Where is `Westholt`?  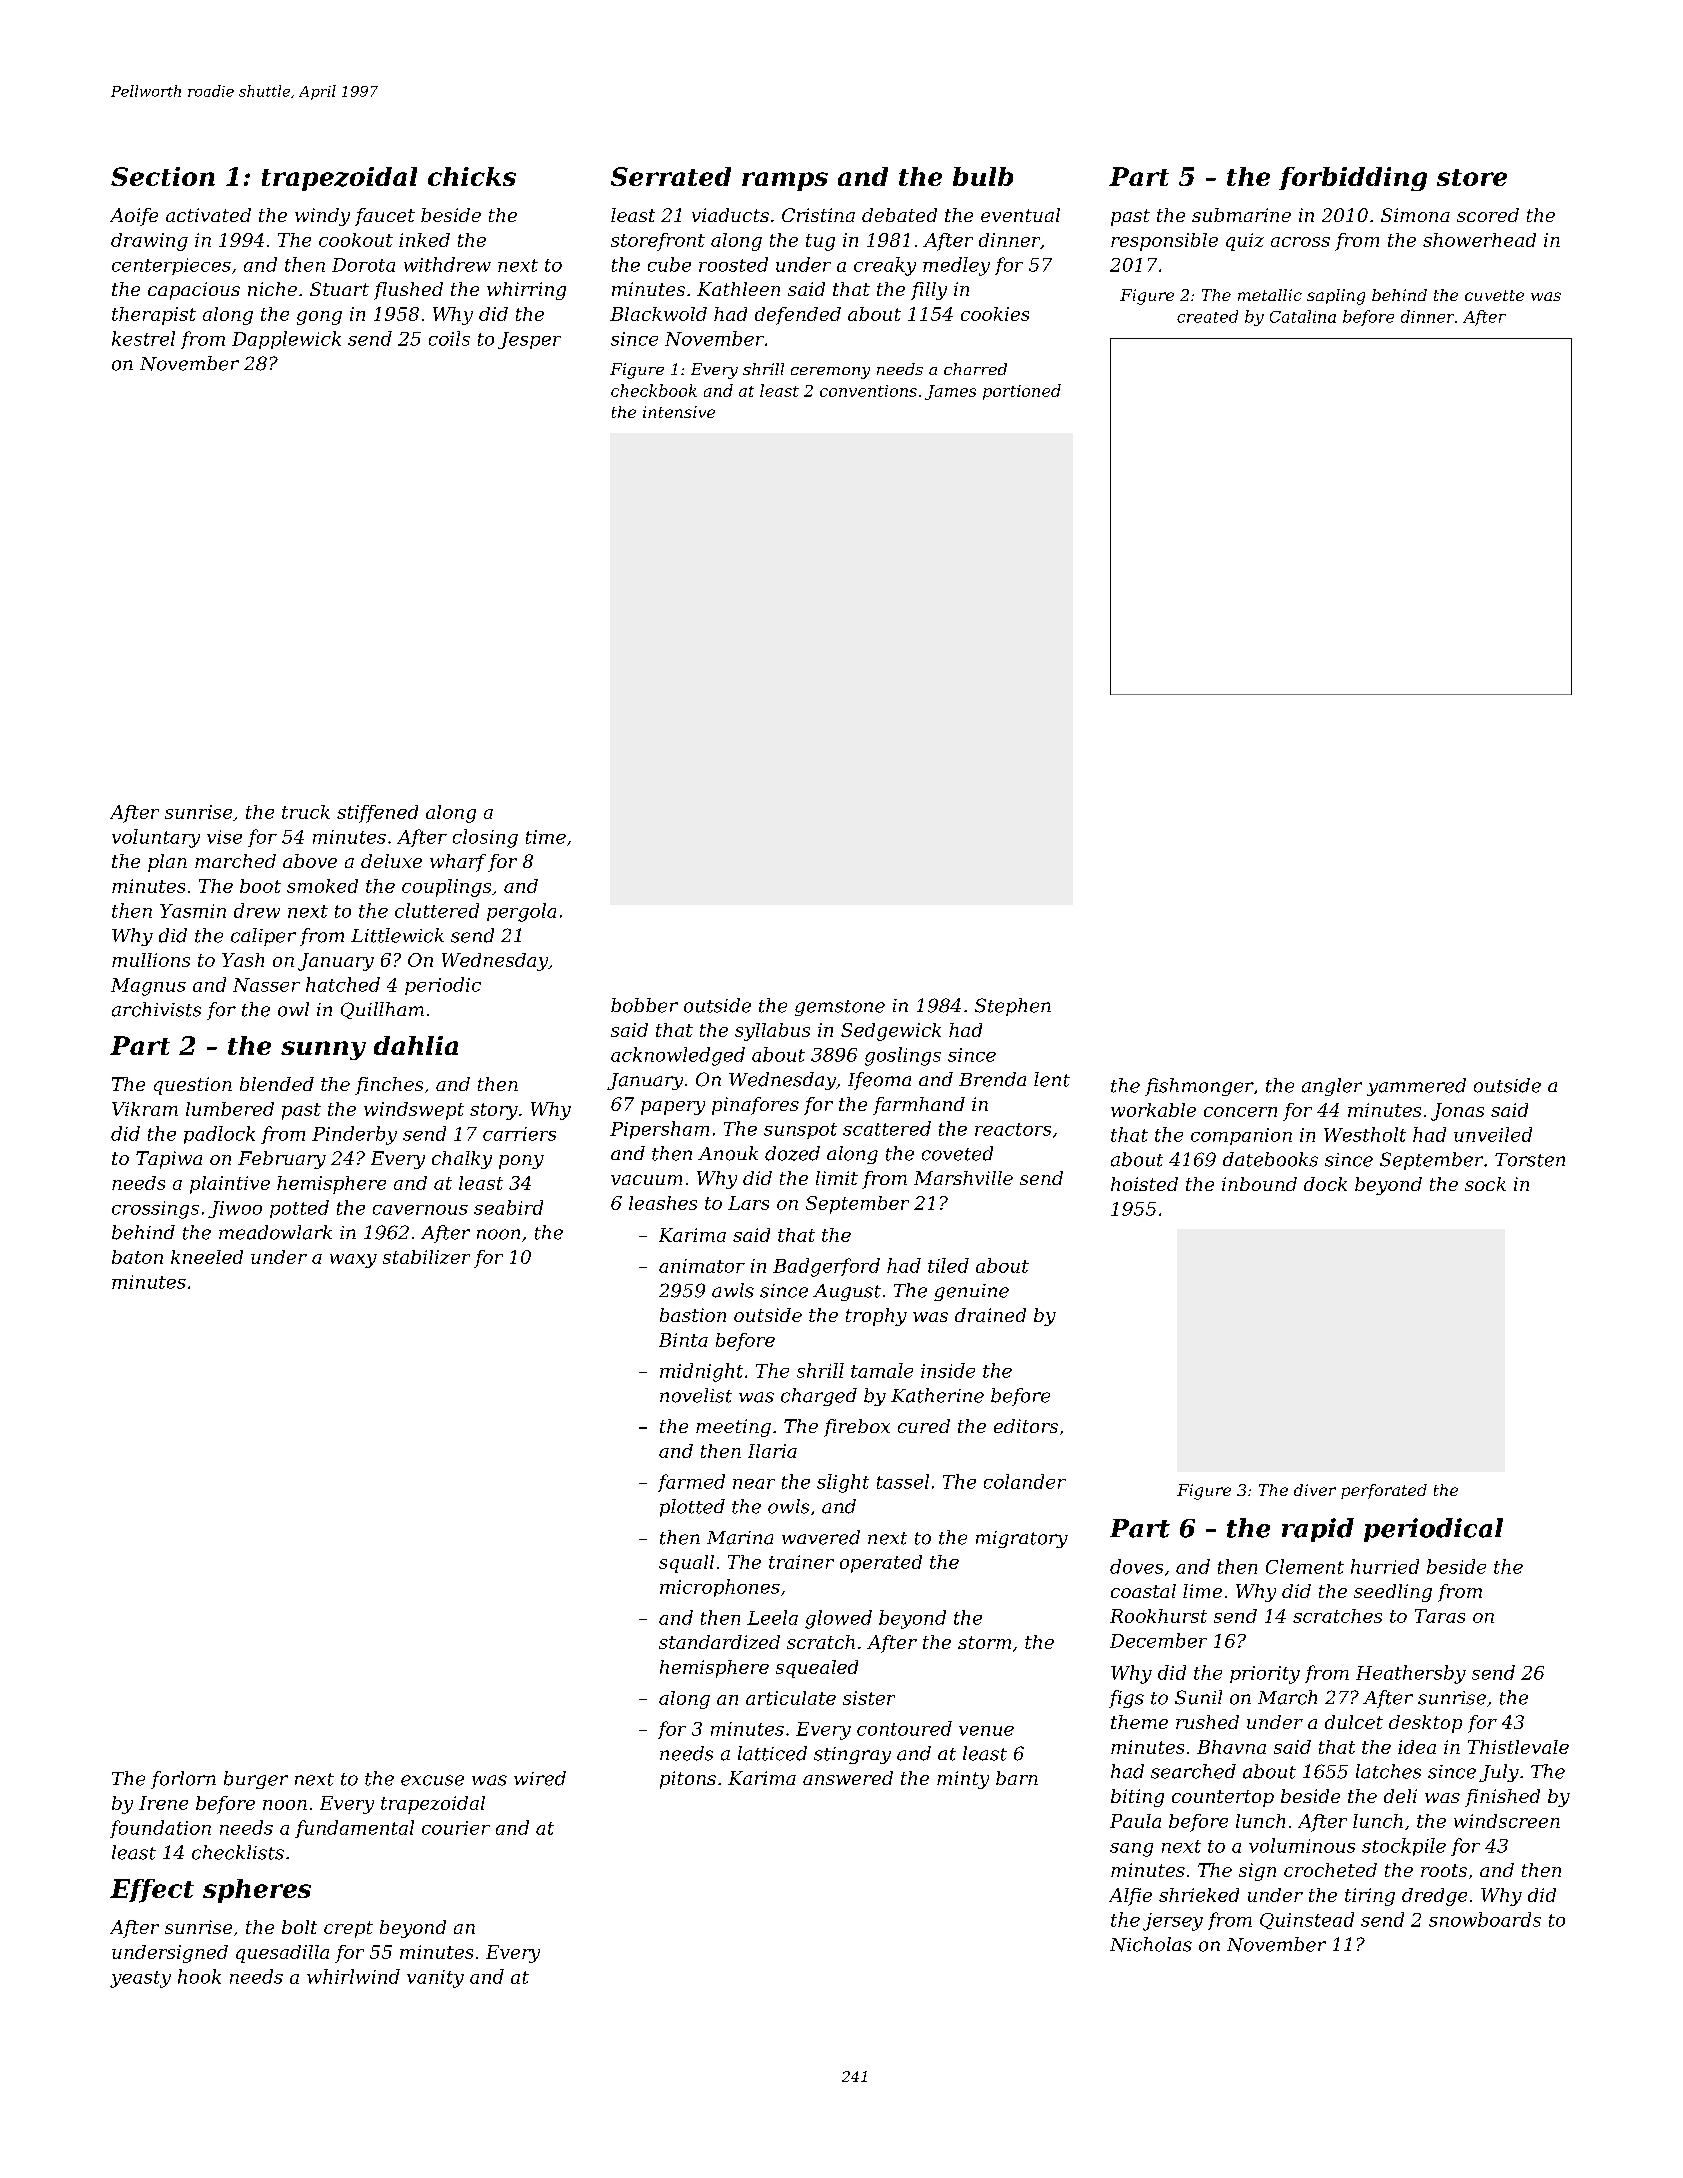
Westholt is located at coordinates (1365, 1134).
